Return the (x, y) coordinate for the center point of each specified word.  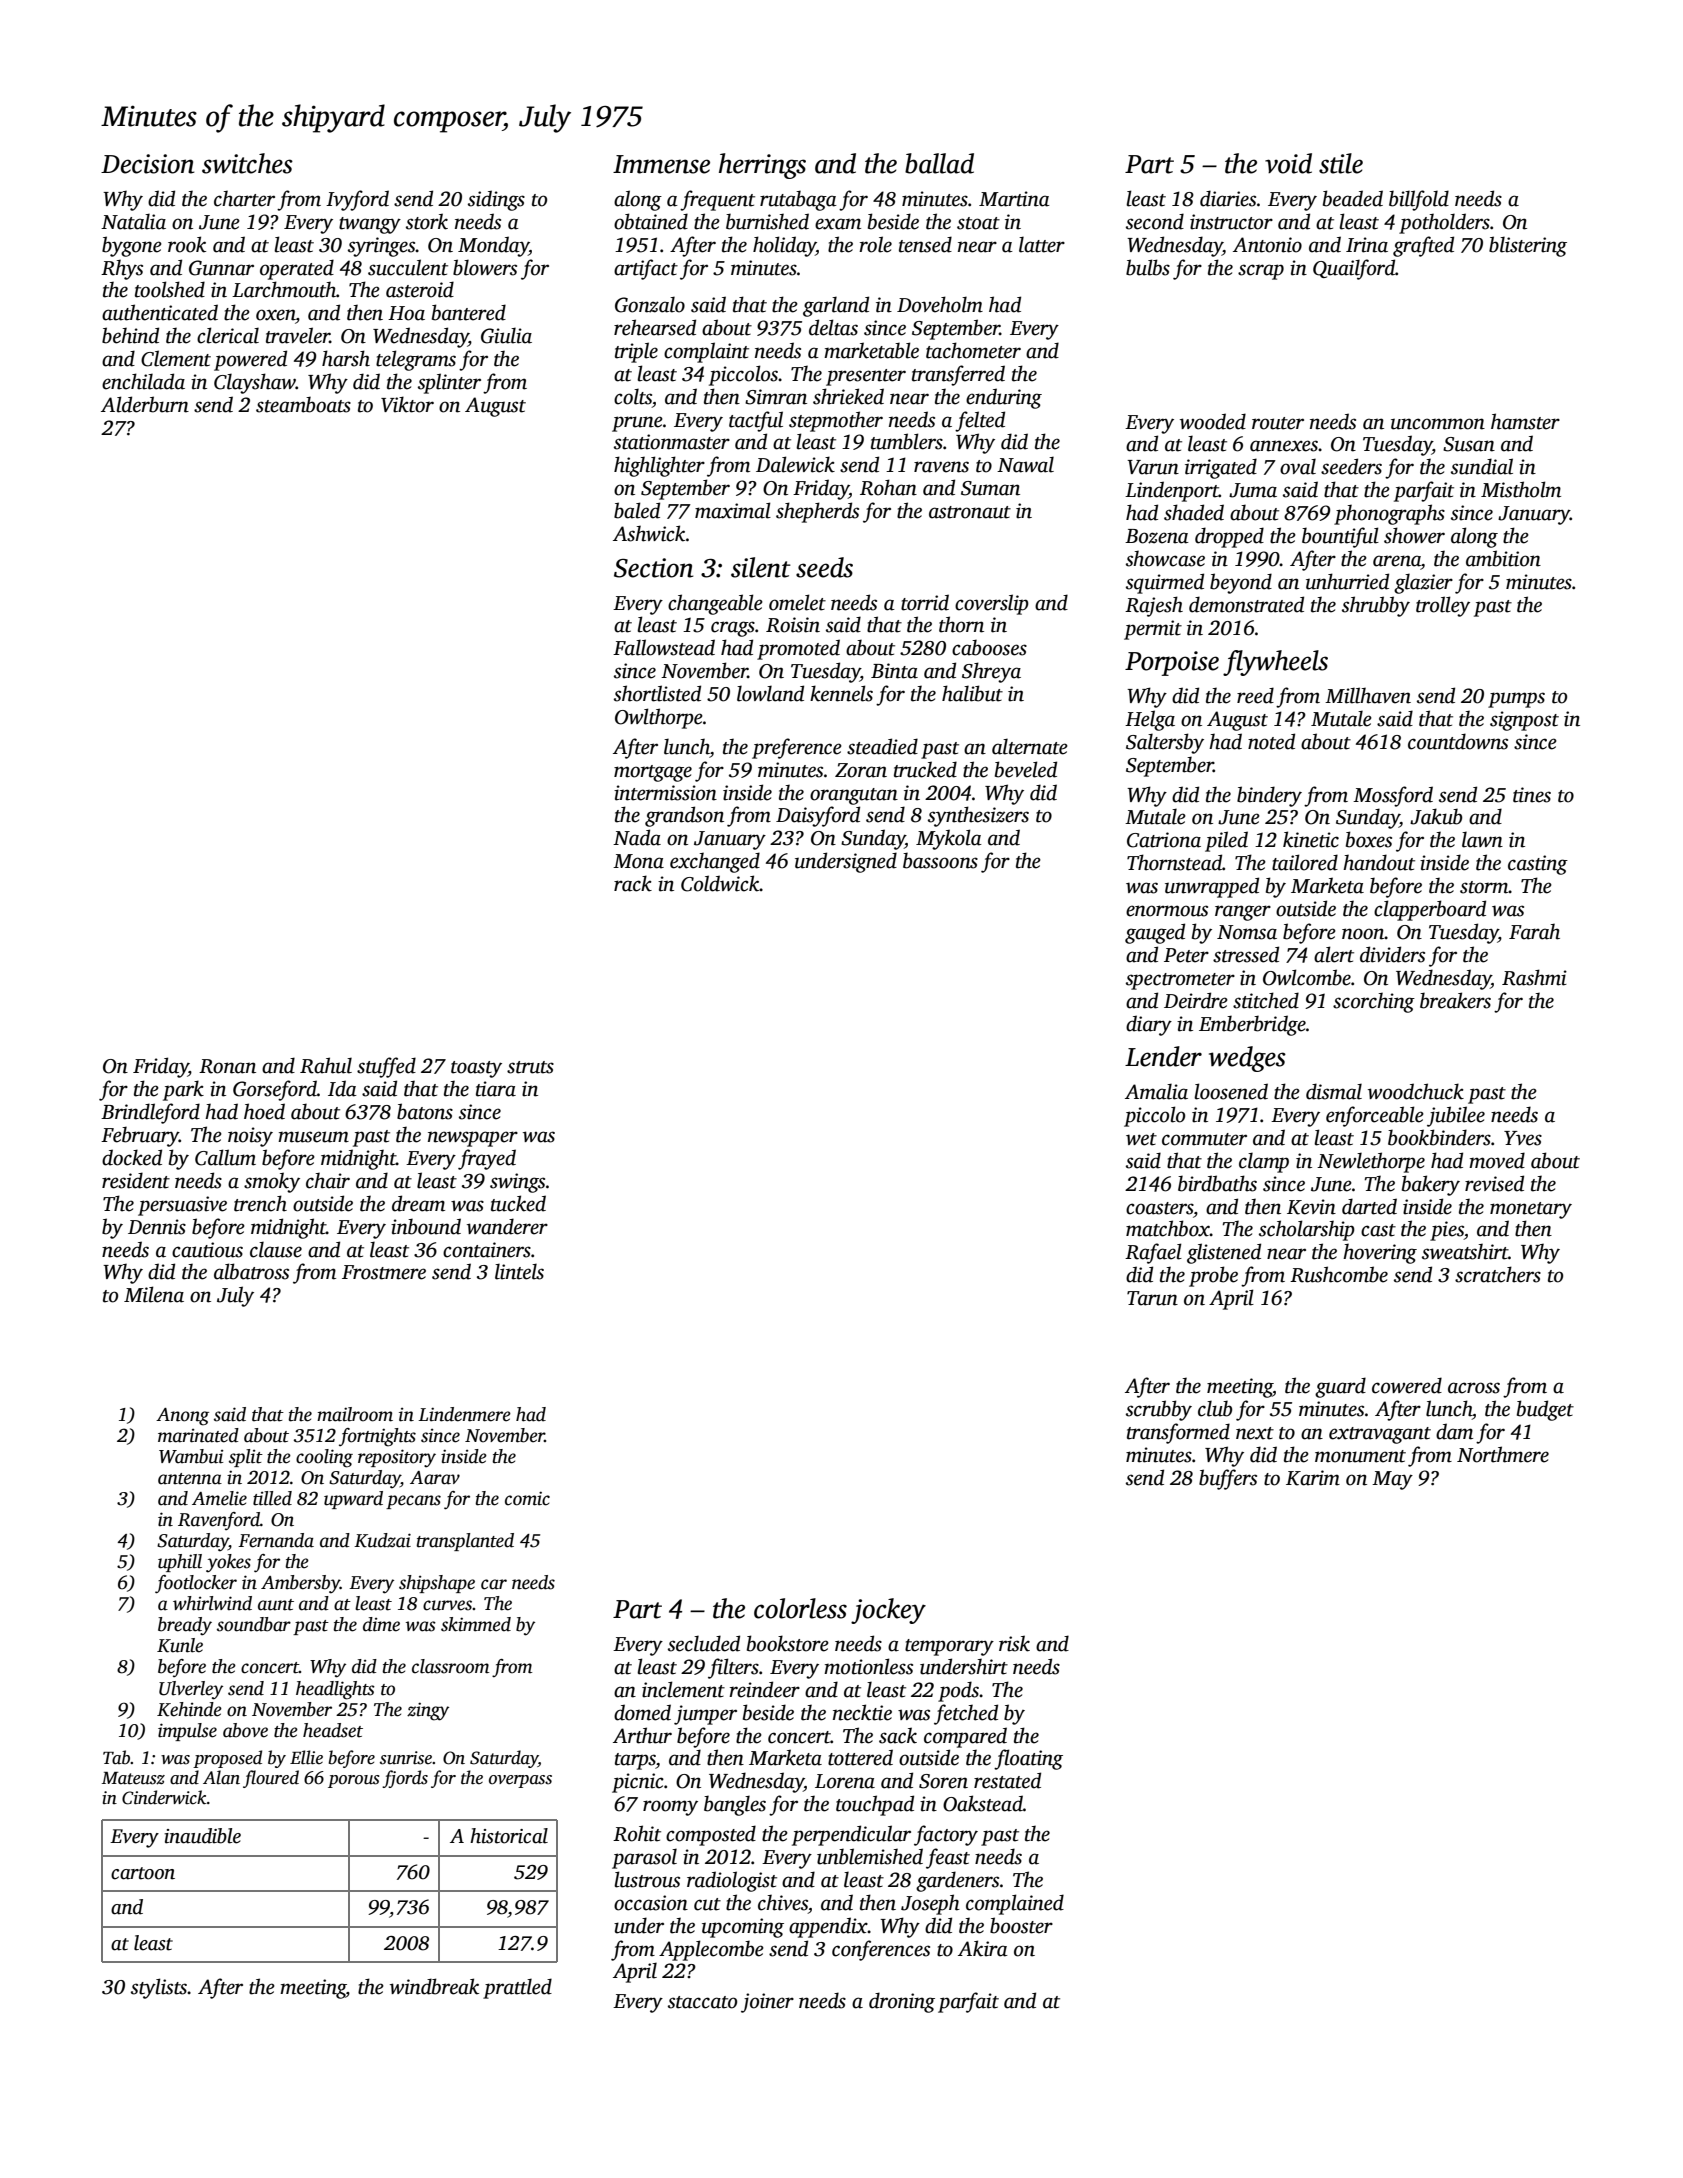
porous (354, 1781)
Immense (661, 164)
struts (530, 1067)
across (1474, 1388)
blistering (1528, 246)
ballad (939, 163)
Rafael (1153, 1253)
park (183, 1090)
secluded (704, 1643)
